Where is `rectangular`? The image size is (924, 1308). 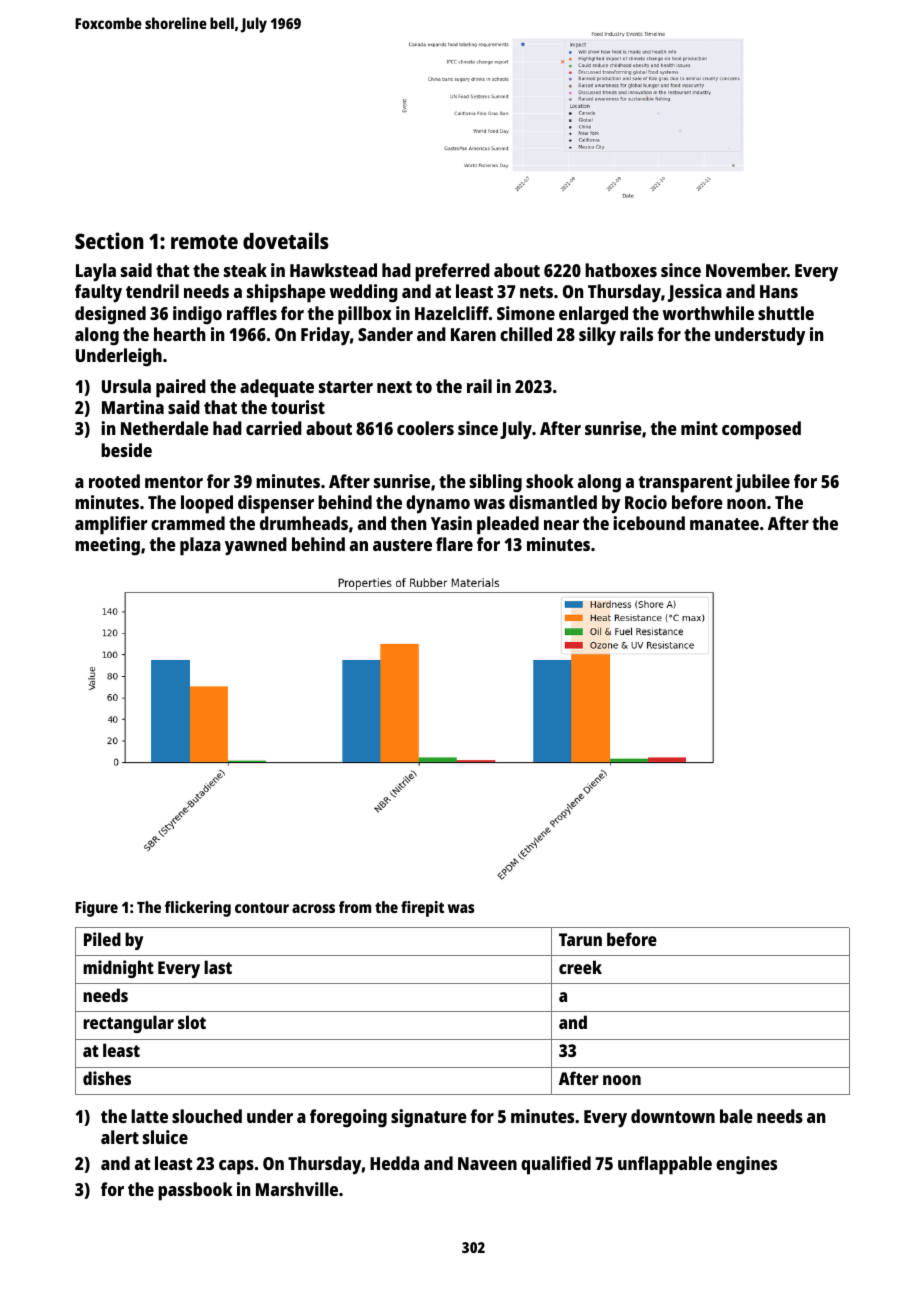
rectangular is located at coordinates (128, 1024).
